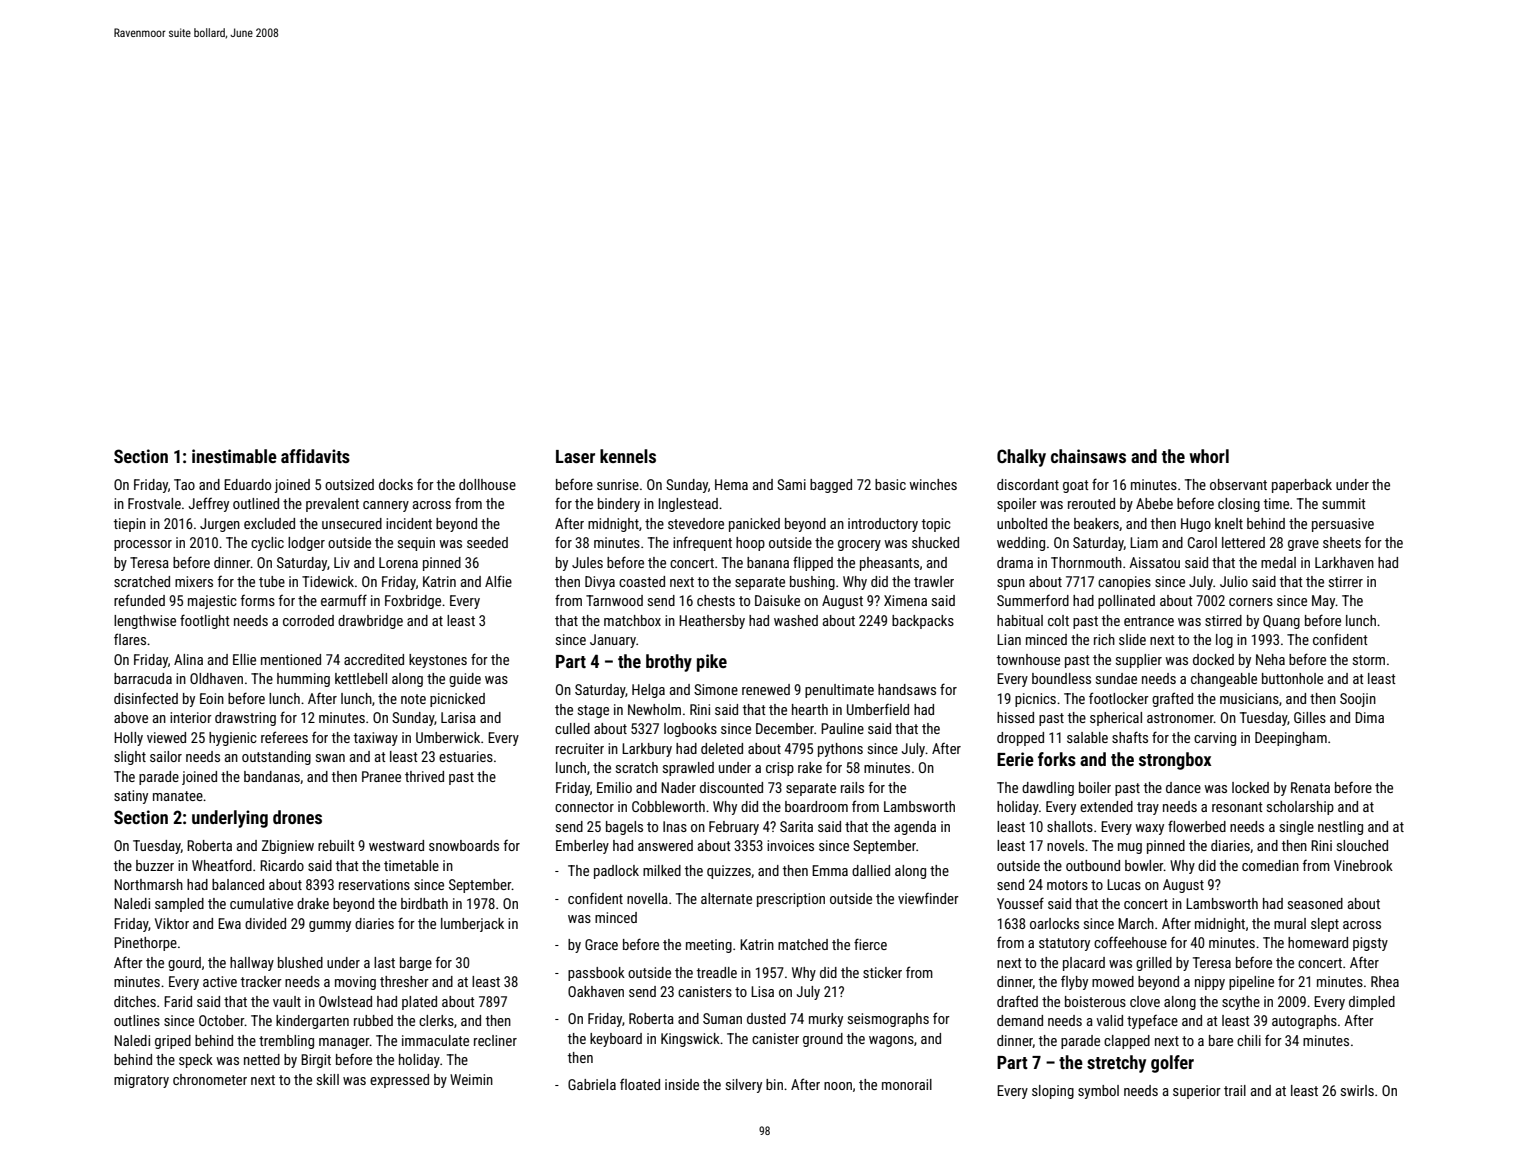 This page has width=1518, height=1173. Describe the element at coordinates (131, 717) in the page. I see `above` at that location.
